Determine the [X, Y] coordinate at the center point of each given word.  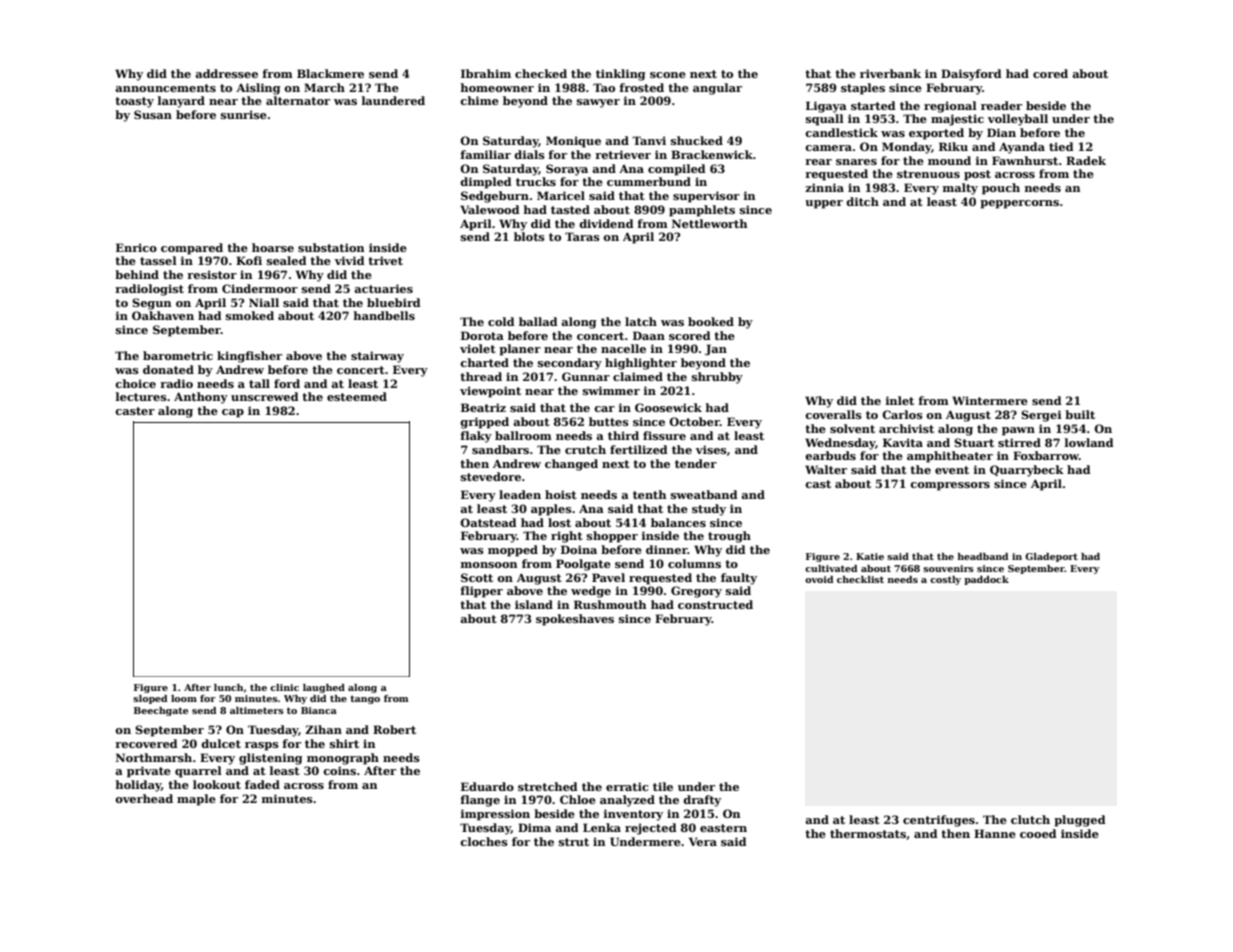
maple [196, 800]
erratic [627, 786]
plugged [1080, 821]
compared [192, 249]
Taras [582, 236]
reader [1001, 105]
